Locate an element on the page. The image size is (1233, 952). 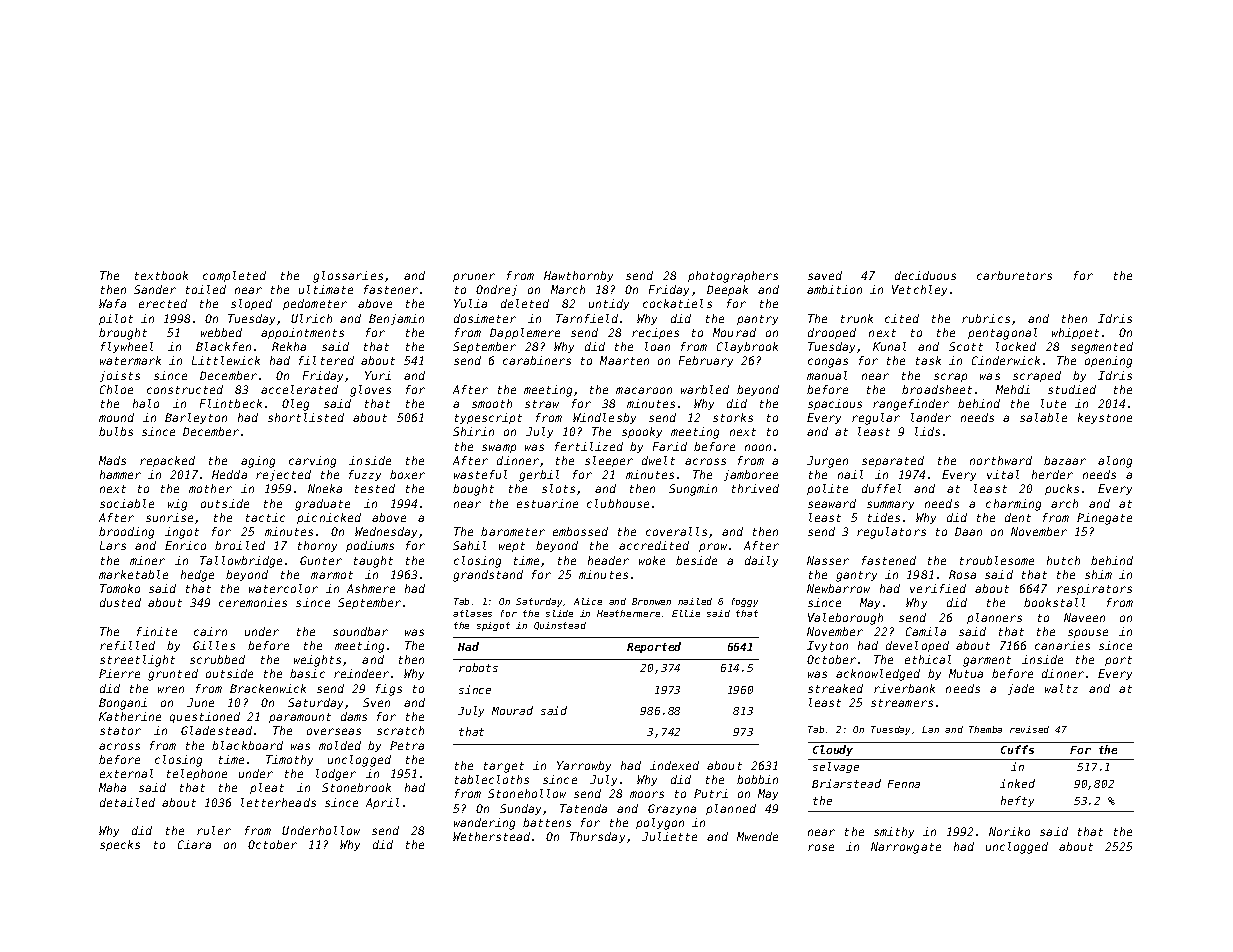
ultimate is located at coordinates (326, 289).
